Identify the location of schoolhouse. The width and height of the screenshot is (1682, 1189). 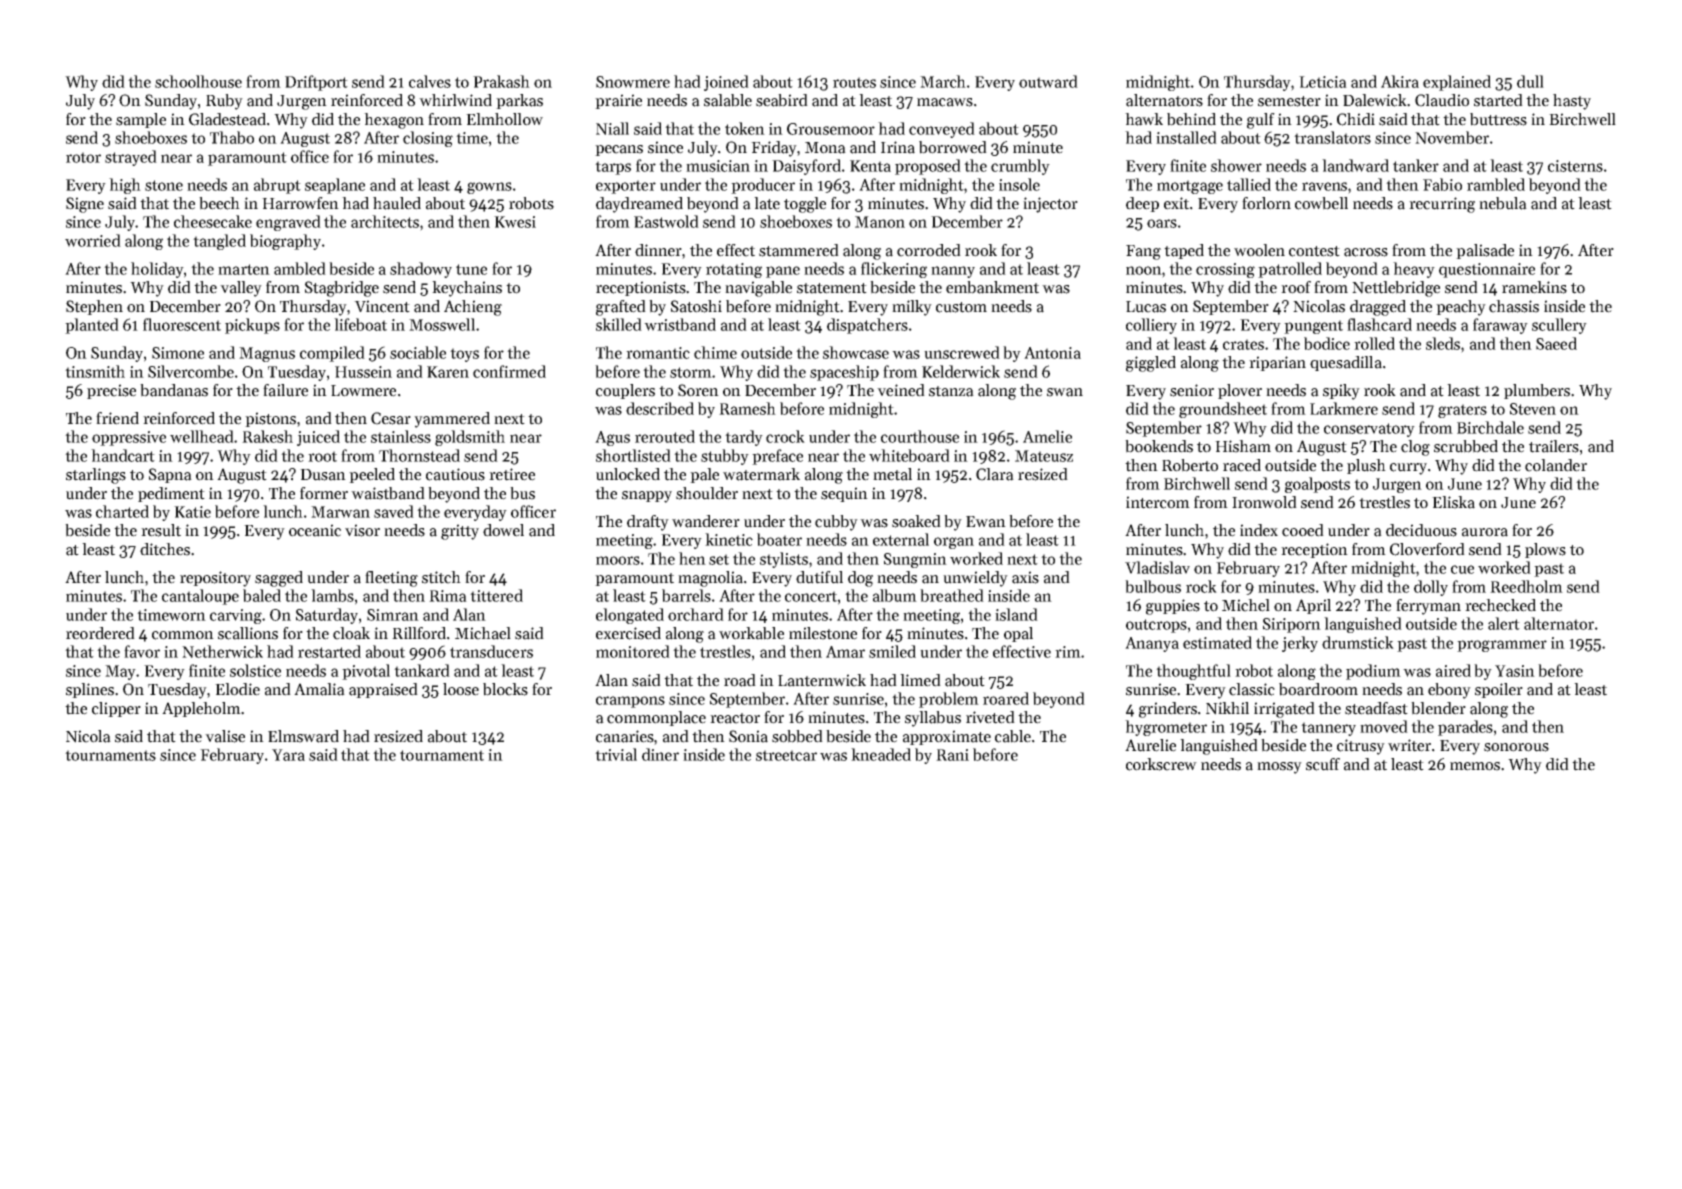
(198, 81).
